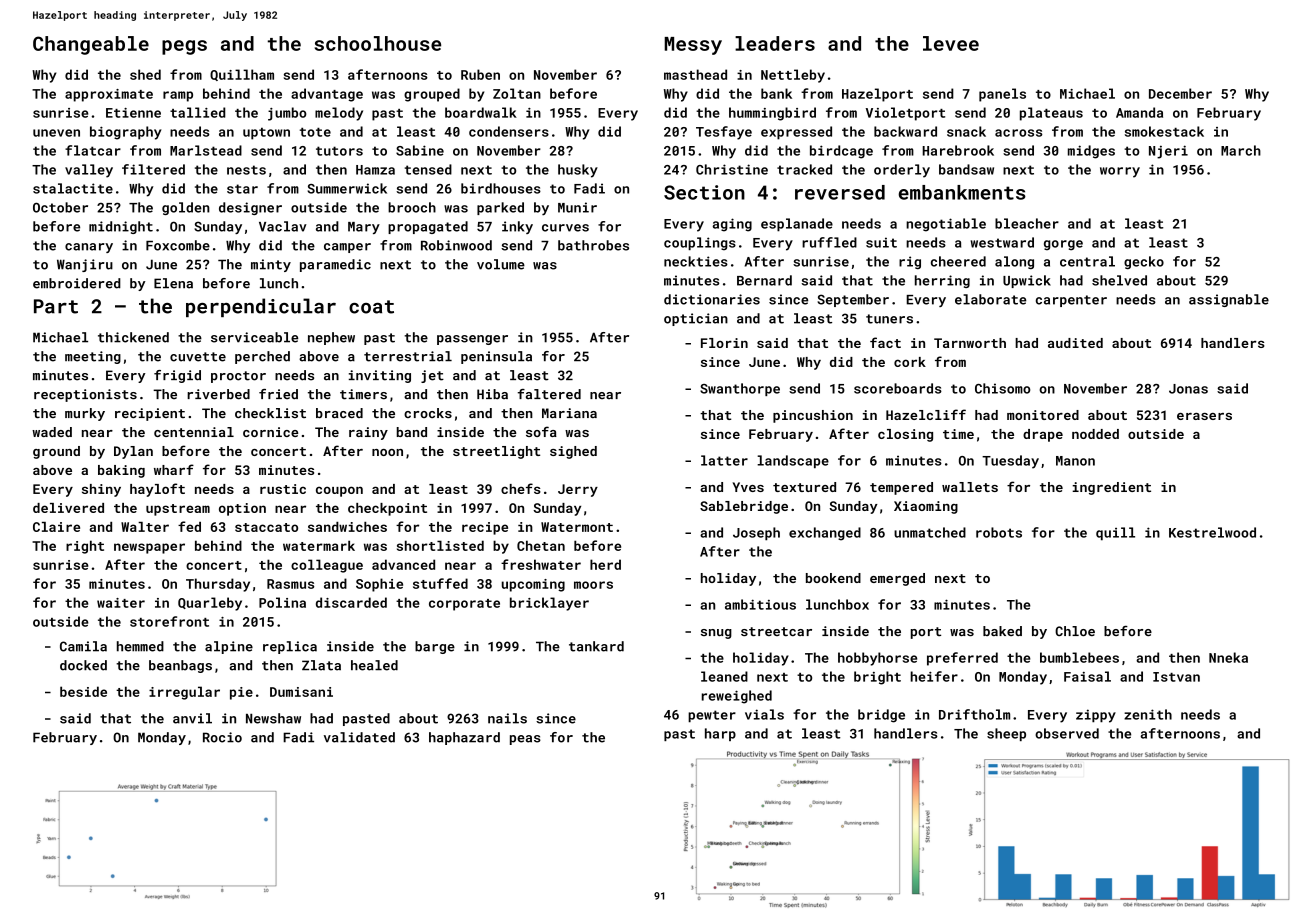  What do you see at coordinates (897, 579) in the image?
I see `emerged` at bounding box center [897, 579].
